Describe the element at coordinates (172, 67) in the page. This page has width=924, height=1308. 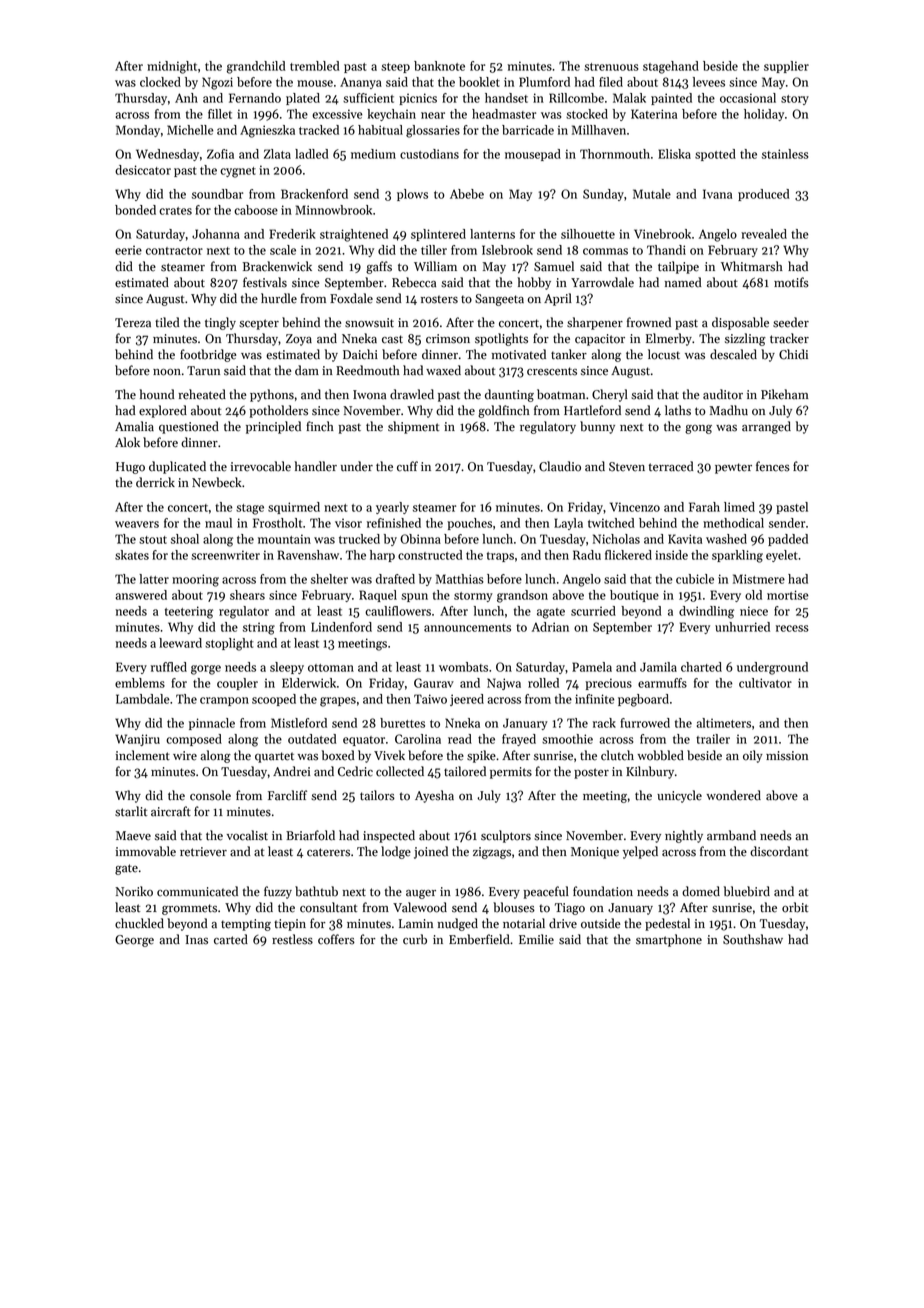
I see `midnight` at that location.
